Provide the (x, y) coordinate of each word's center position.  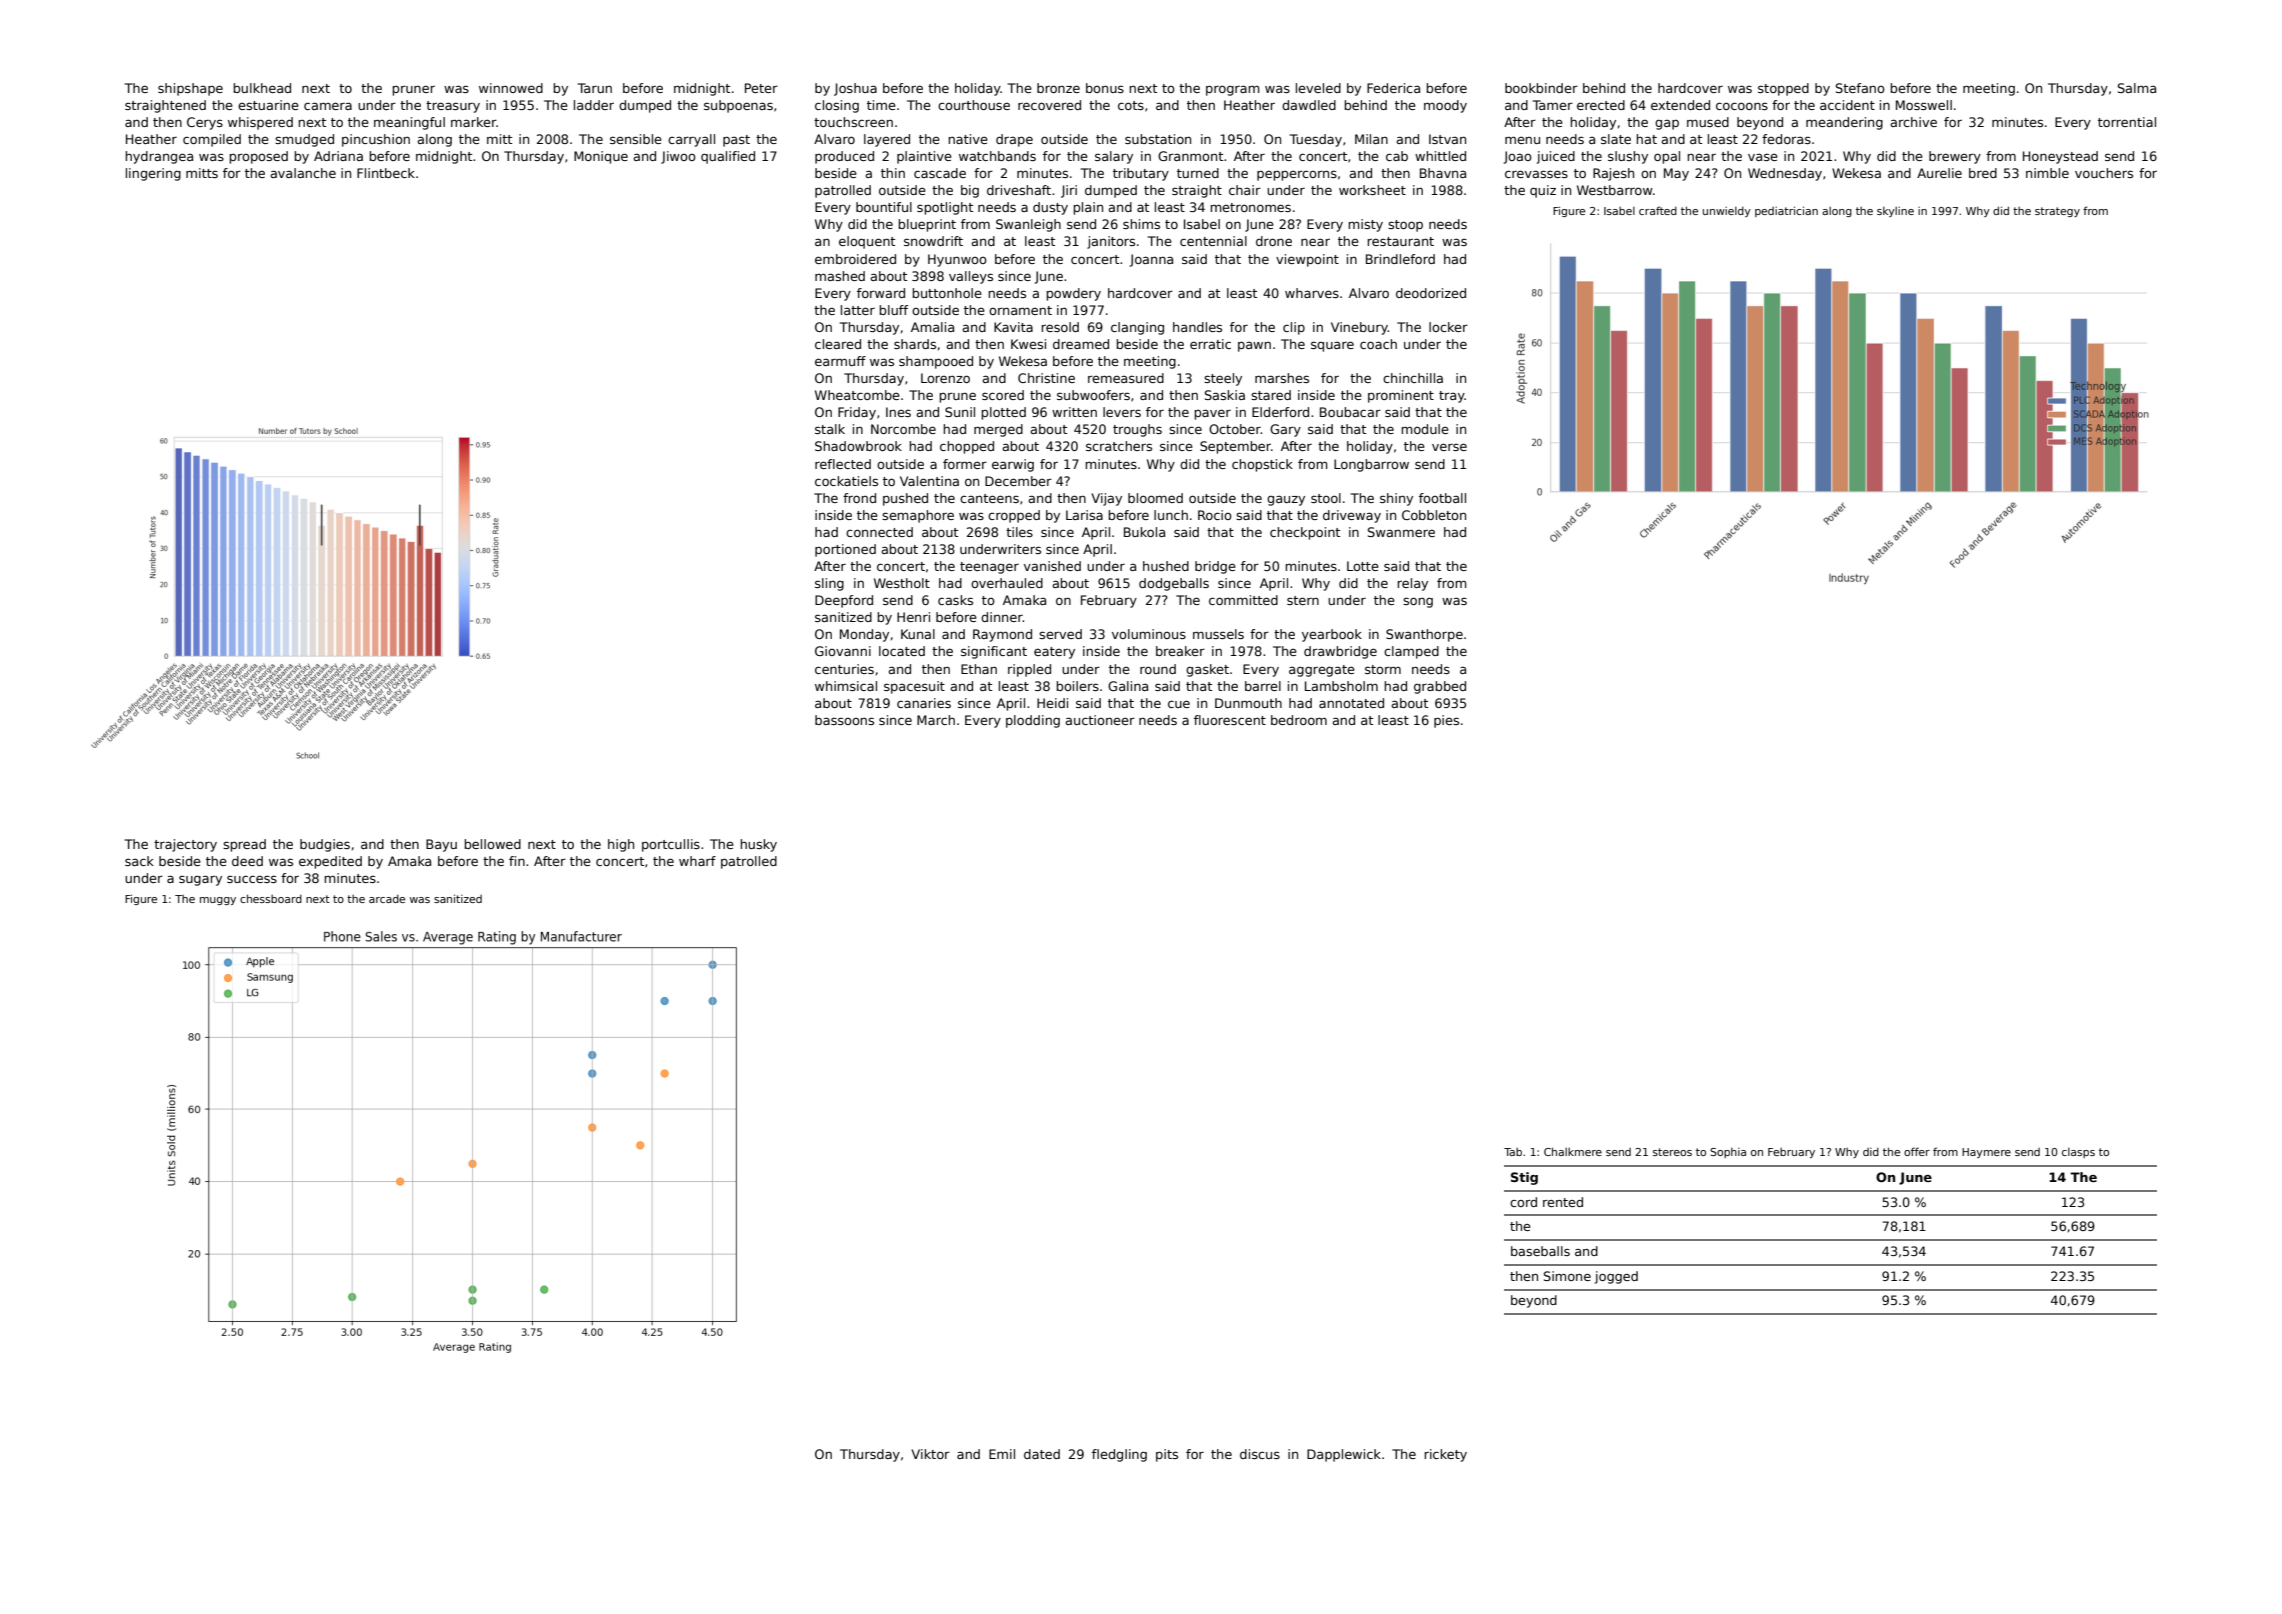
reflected (843, 464)
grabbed (1440, 687)
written (1074, 412)
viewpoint (1307, 260)
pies (1446, 721)
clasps (2078, 1153)
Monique (601, 157)
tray (1452, 397)
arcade (387, 899)
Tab (1513, 1152)
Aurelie (1939, 173)
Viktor (930, 1454)
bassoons (844, 720)
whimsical (846, 686)
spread (244, 845)
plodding (1033, 721)
